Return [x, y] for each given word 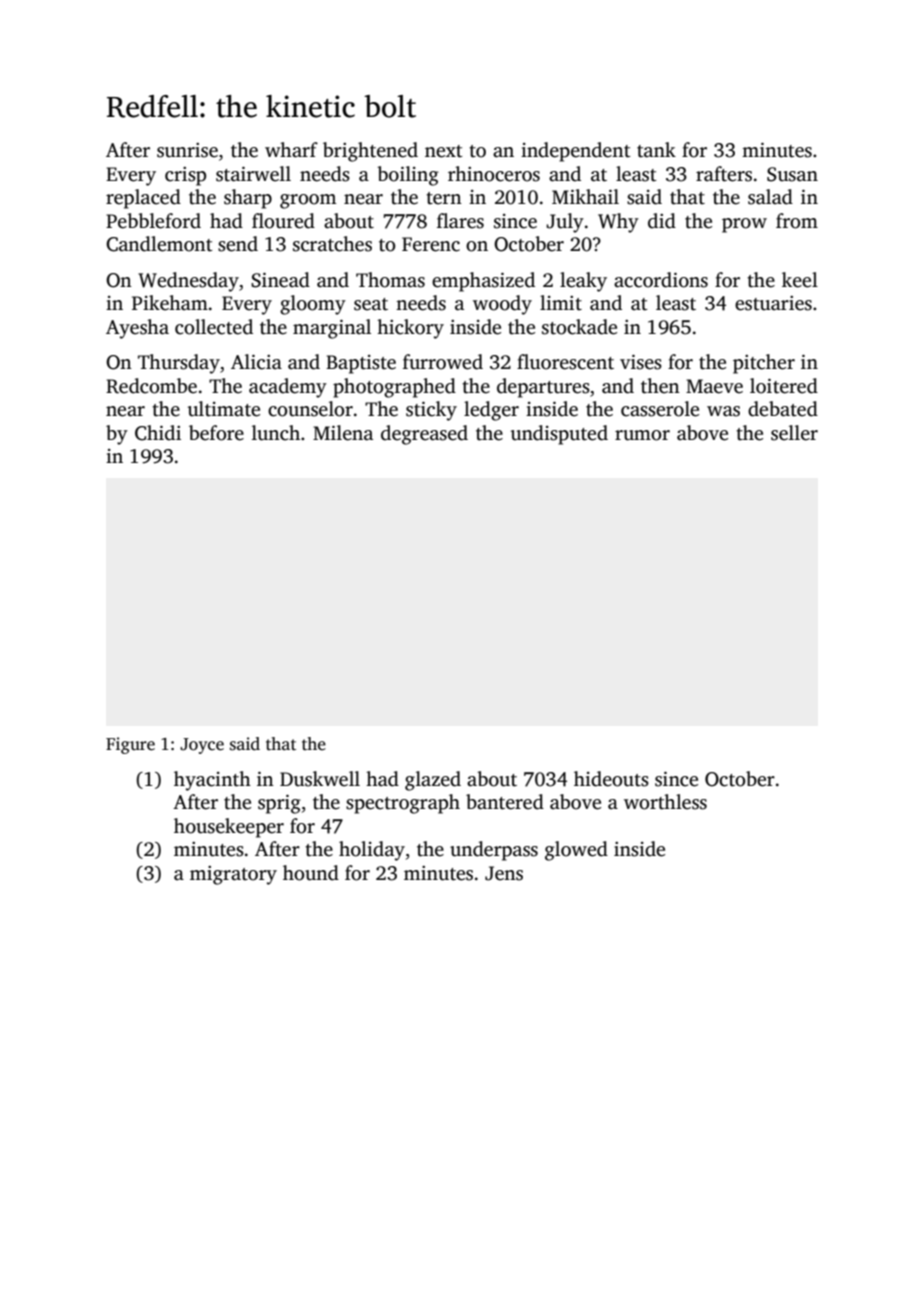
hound [311, 873]
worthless [665, 802]
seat [371, 304]
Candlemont [159, 244]
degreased [424, 435]
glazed [433, 781]
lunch [276, 433]
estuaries [773, 303]
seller [794, 433]
